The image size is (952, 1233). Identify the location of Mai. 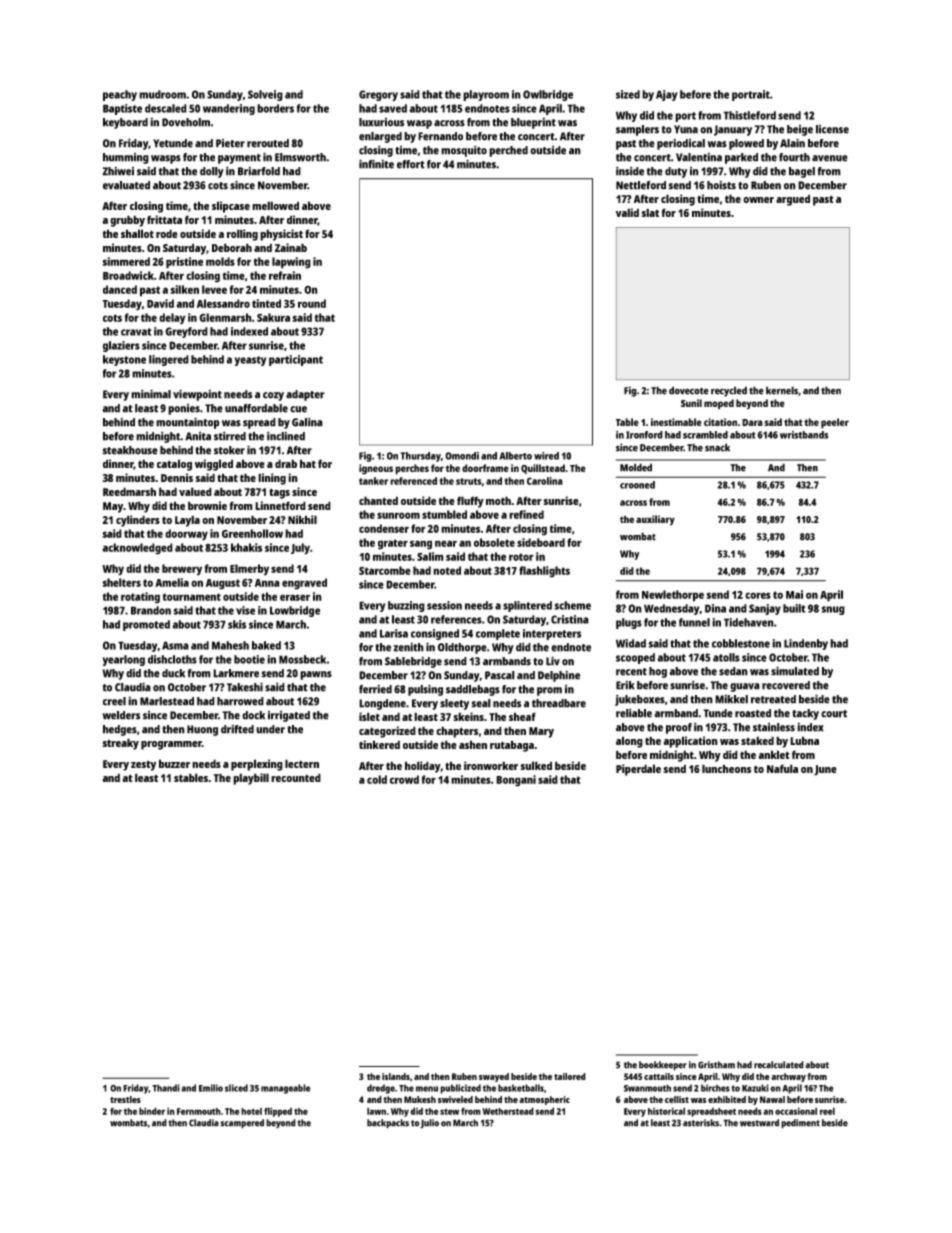
(794, 594).
